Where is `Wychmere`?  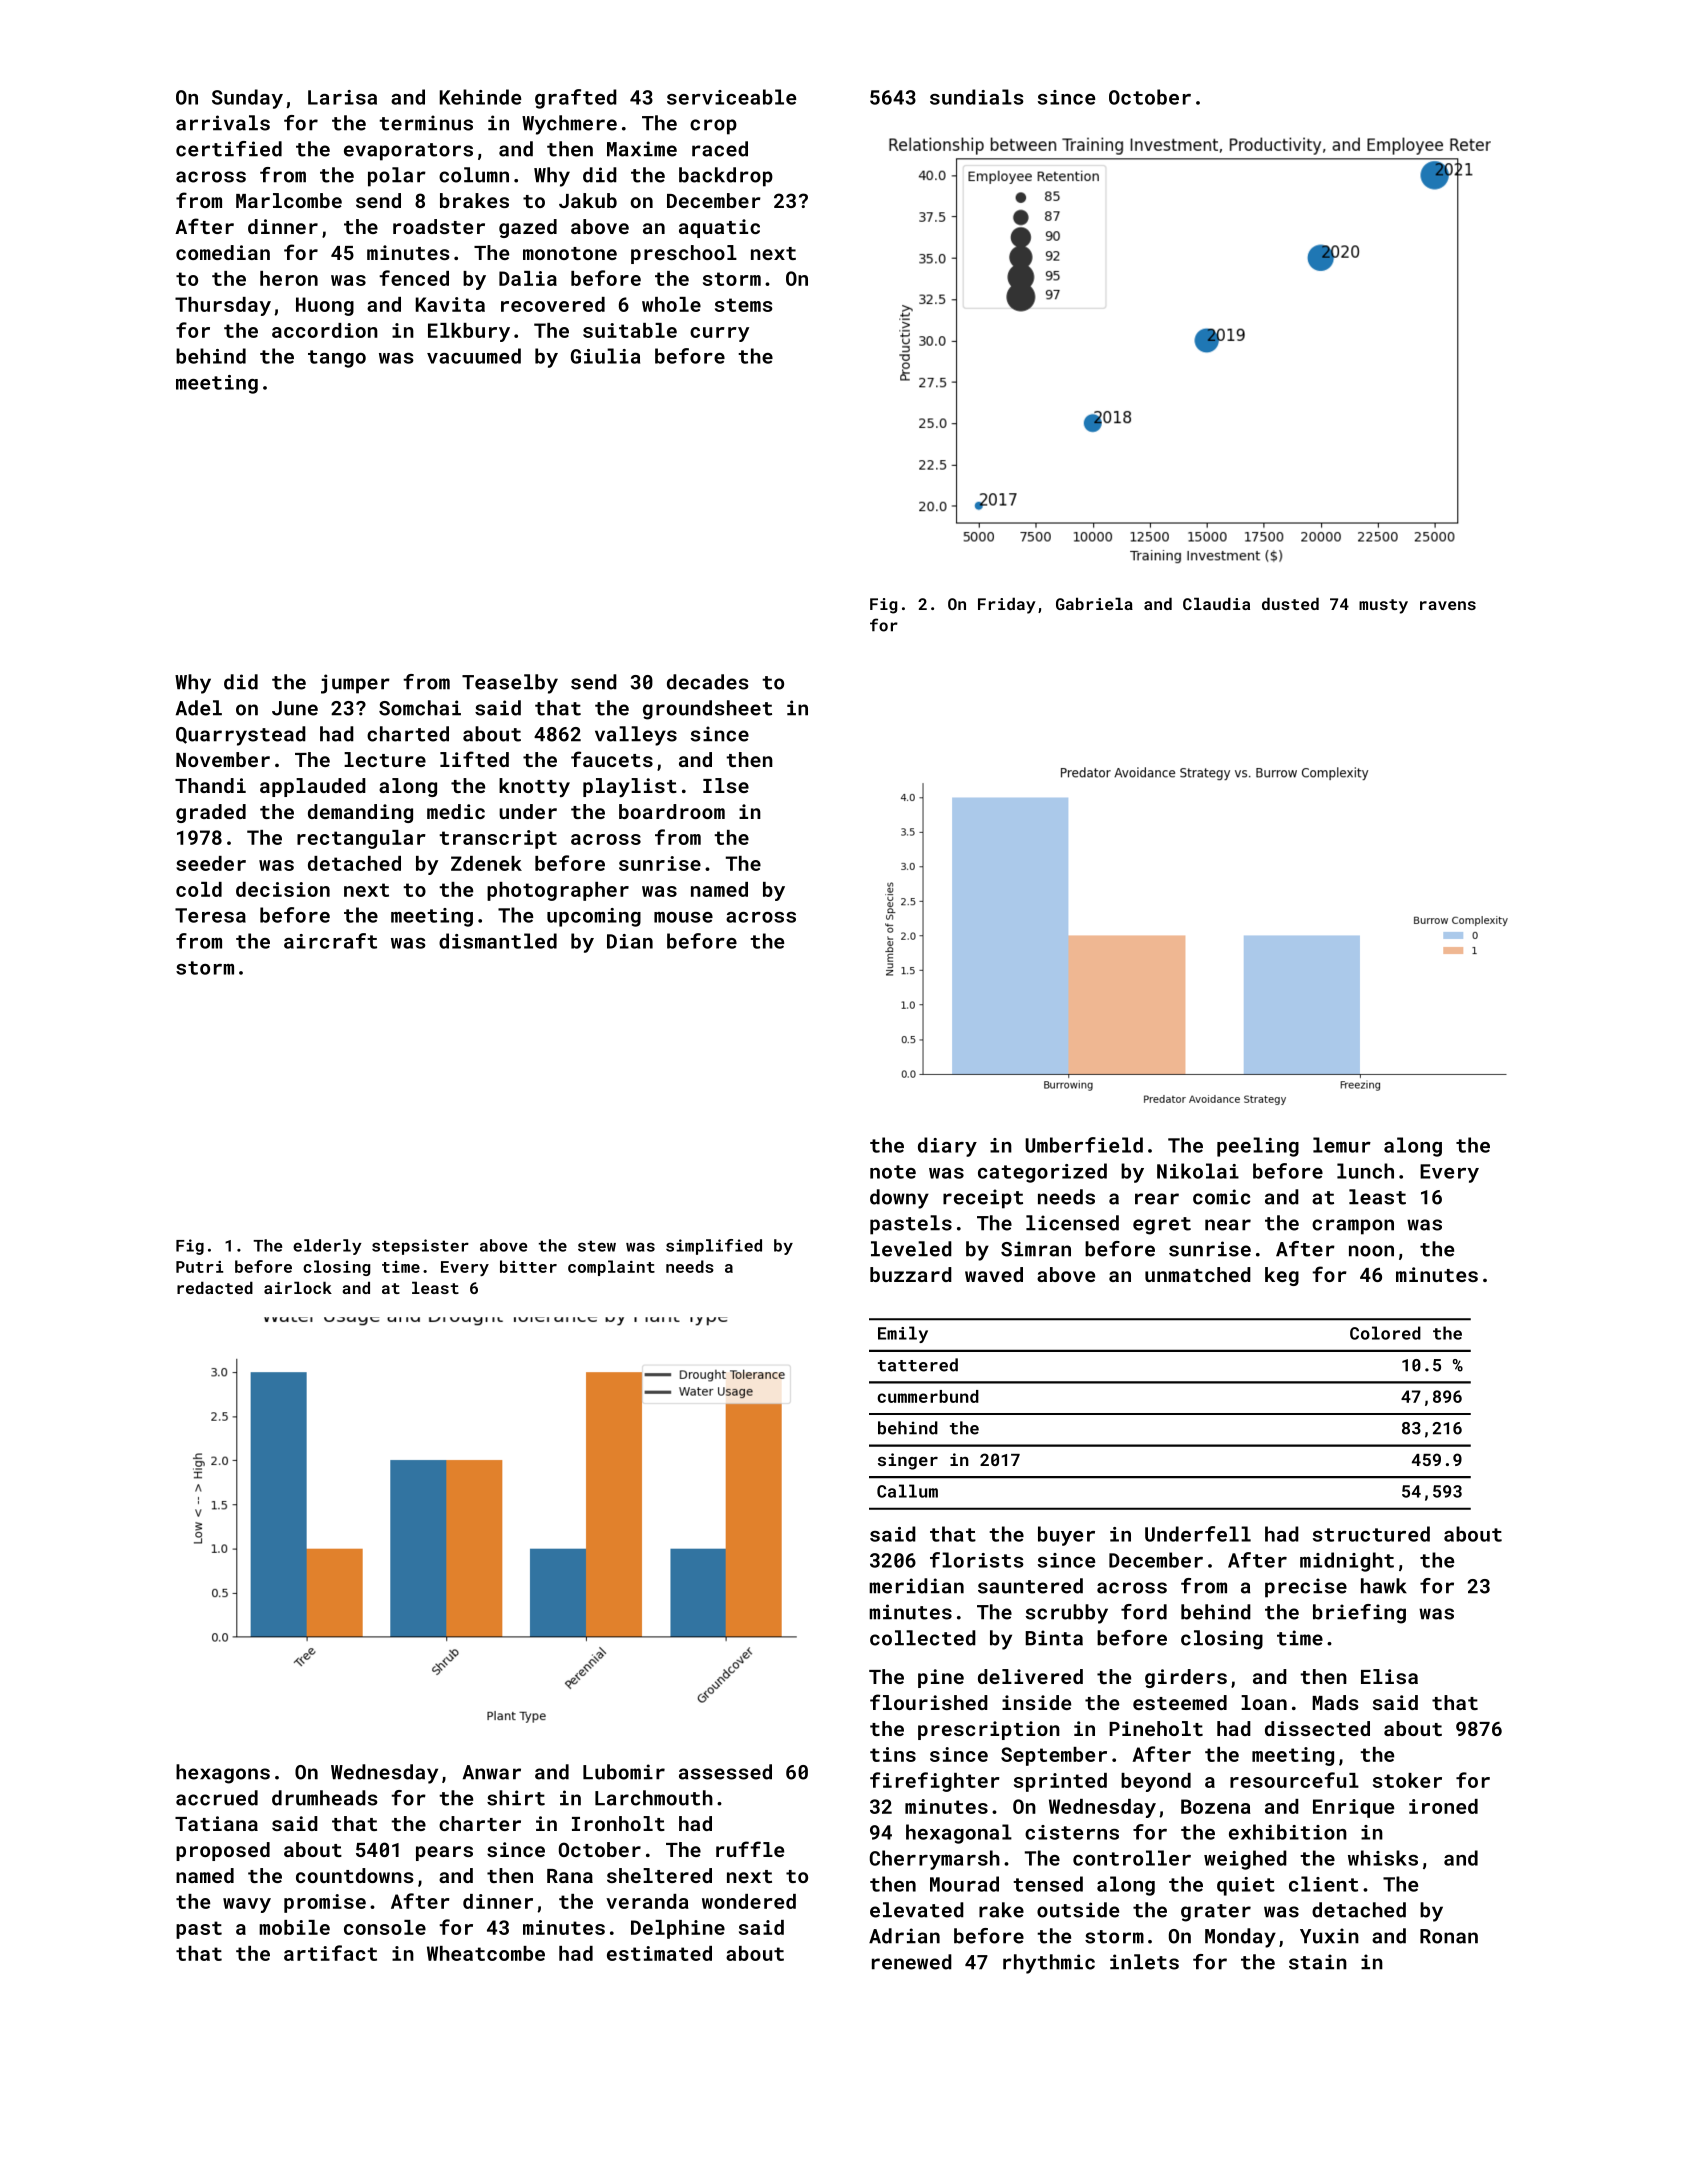 Wychmere is located at coordinates (569, 125).
